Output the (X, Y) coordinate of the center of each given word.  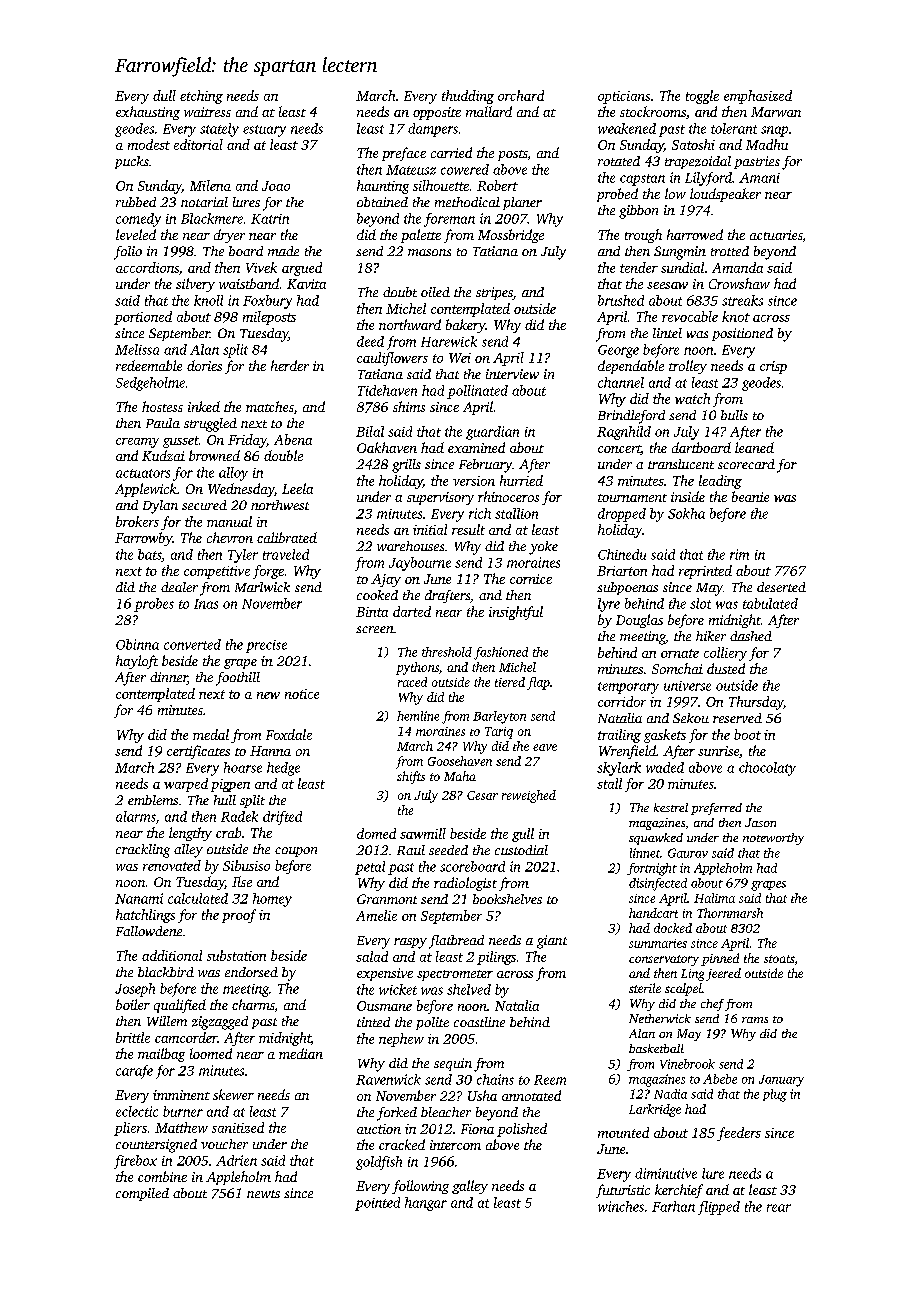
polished (522, 1130)
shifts (411, 777)
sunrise (718, 751)
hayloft (137, 662)
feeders (739, 1134)
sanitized (238, 1127)
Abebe (720, 1079)
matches (270, 406)
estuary (264, 131)
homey (272, 900)
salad (372, 956)
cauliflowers (392, 359)
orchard (521, 95)
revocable (690, 316)
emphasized (758, 97)
